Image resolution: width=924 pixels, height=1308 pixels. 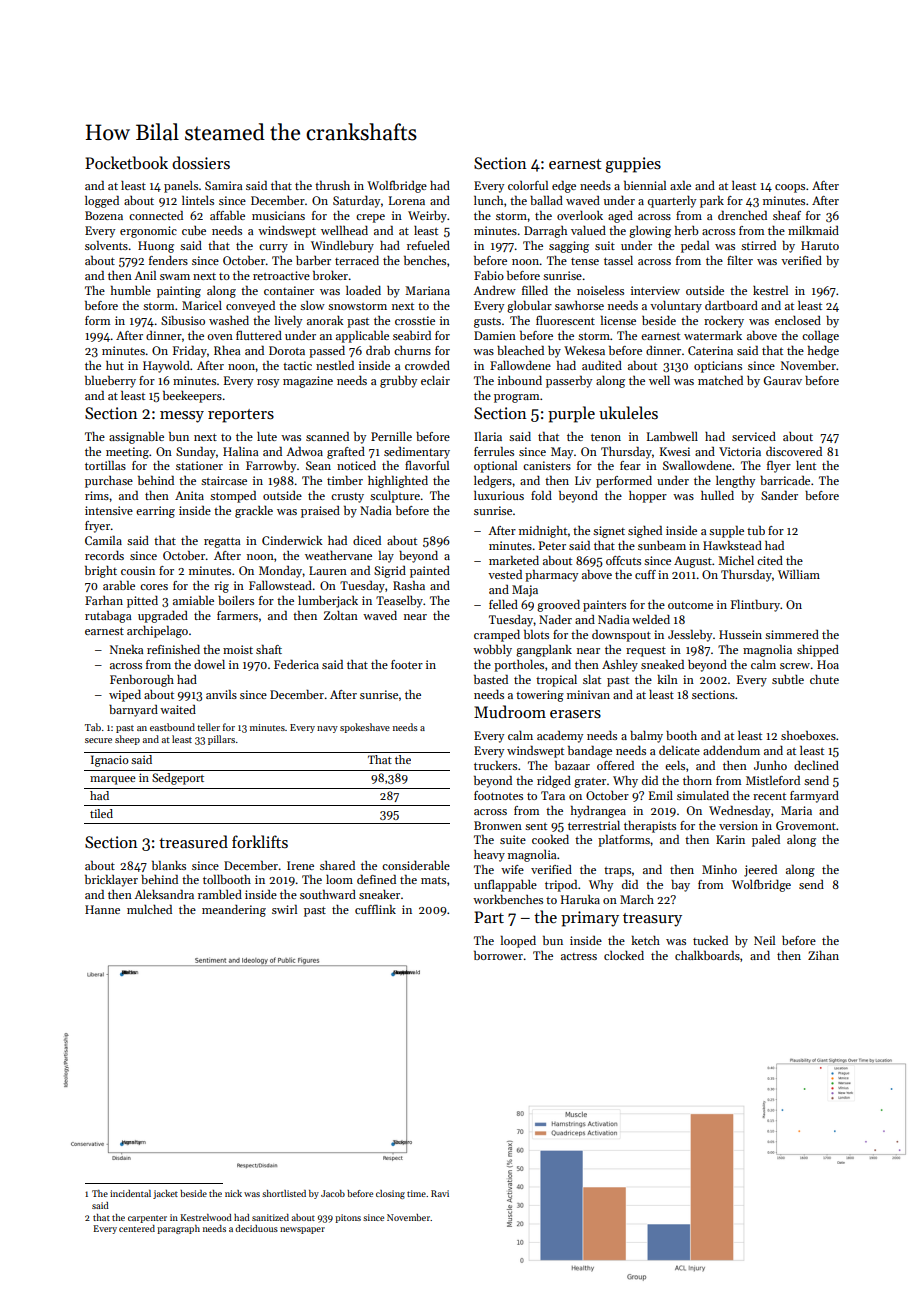 I want to click on shared, so click(x=337, y=865).
